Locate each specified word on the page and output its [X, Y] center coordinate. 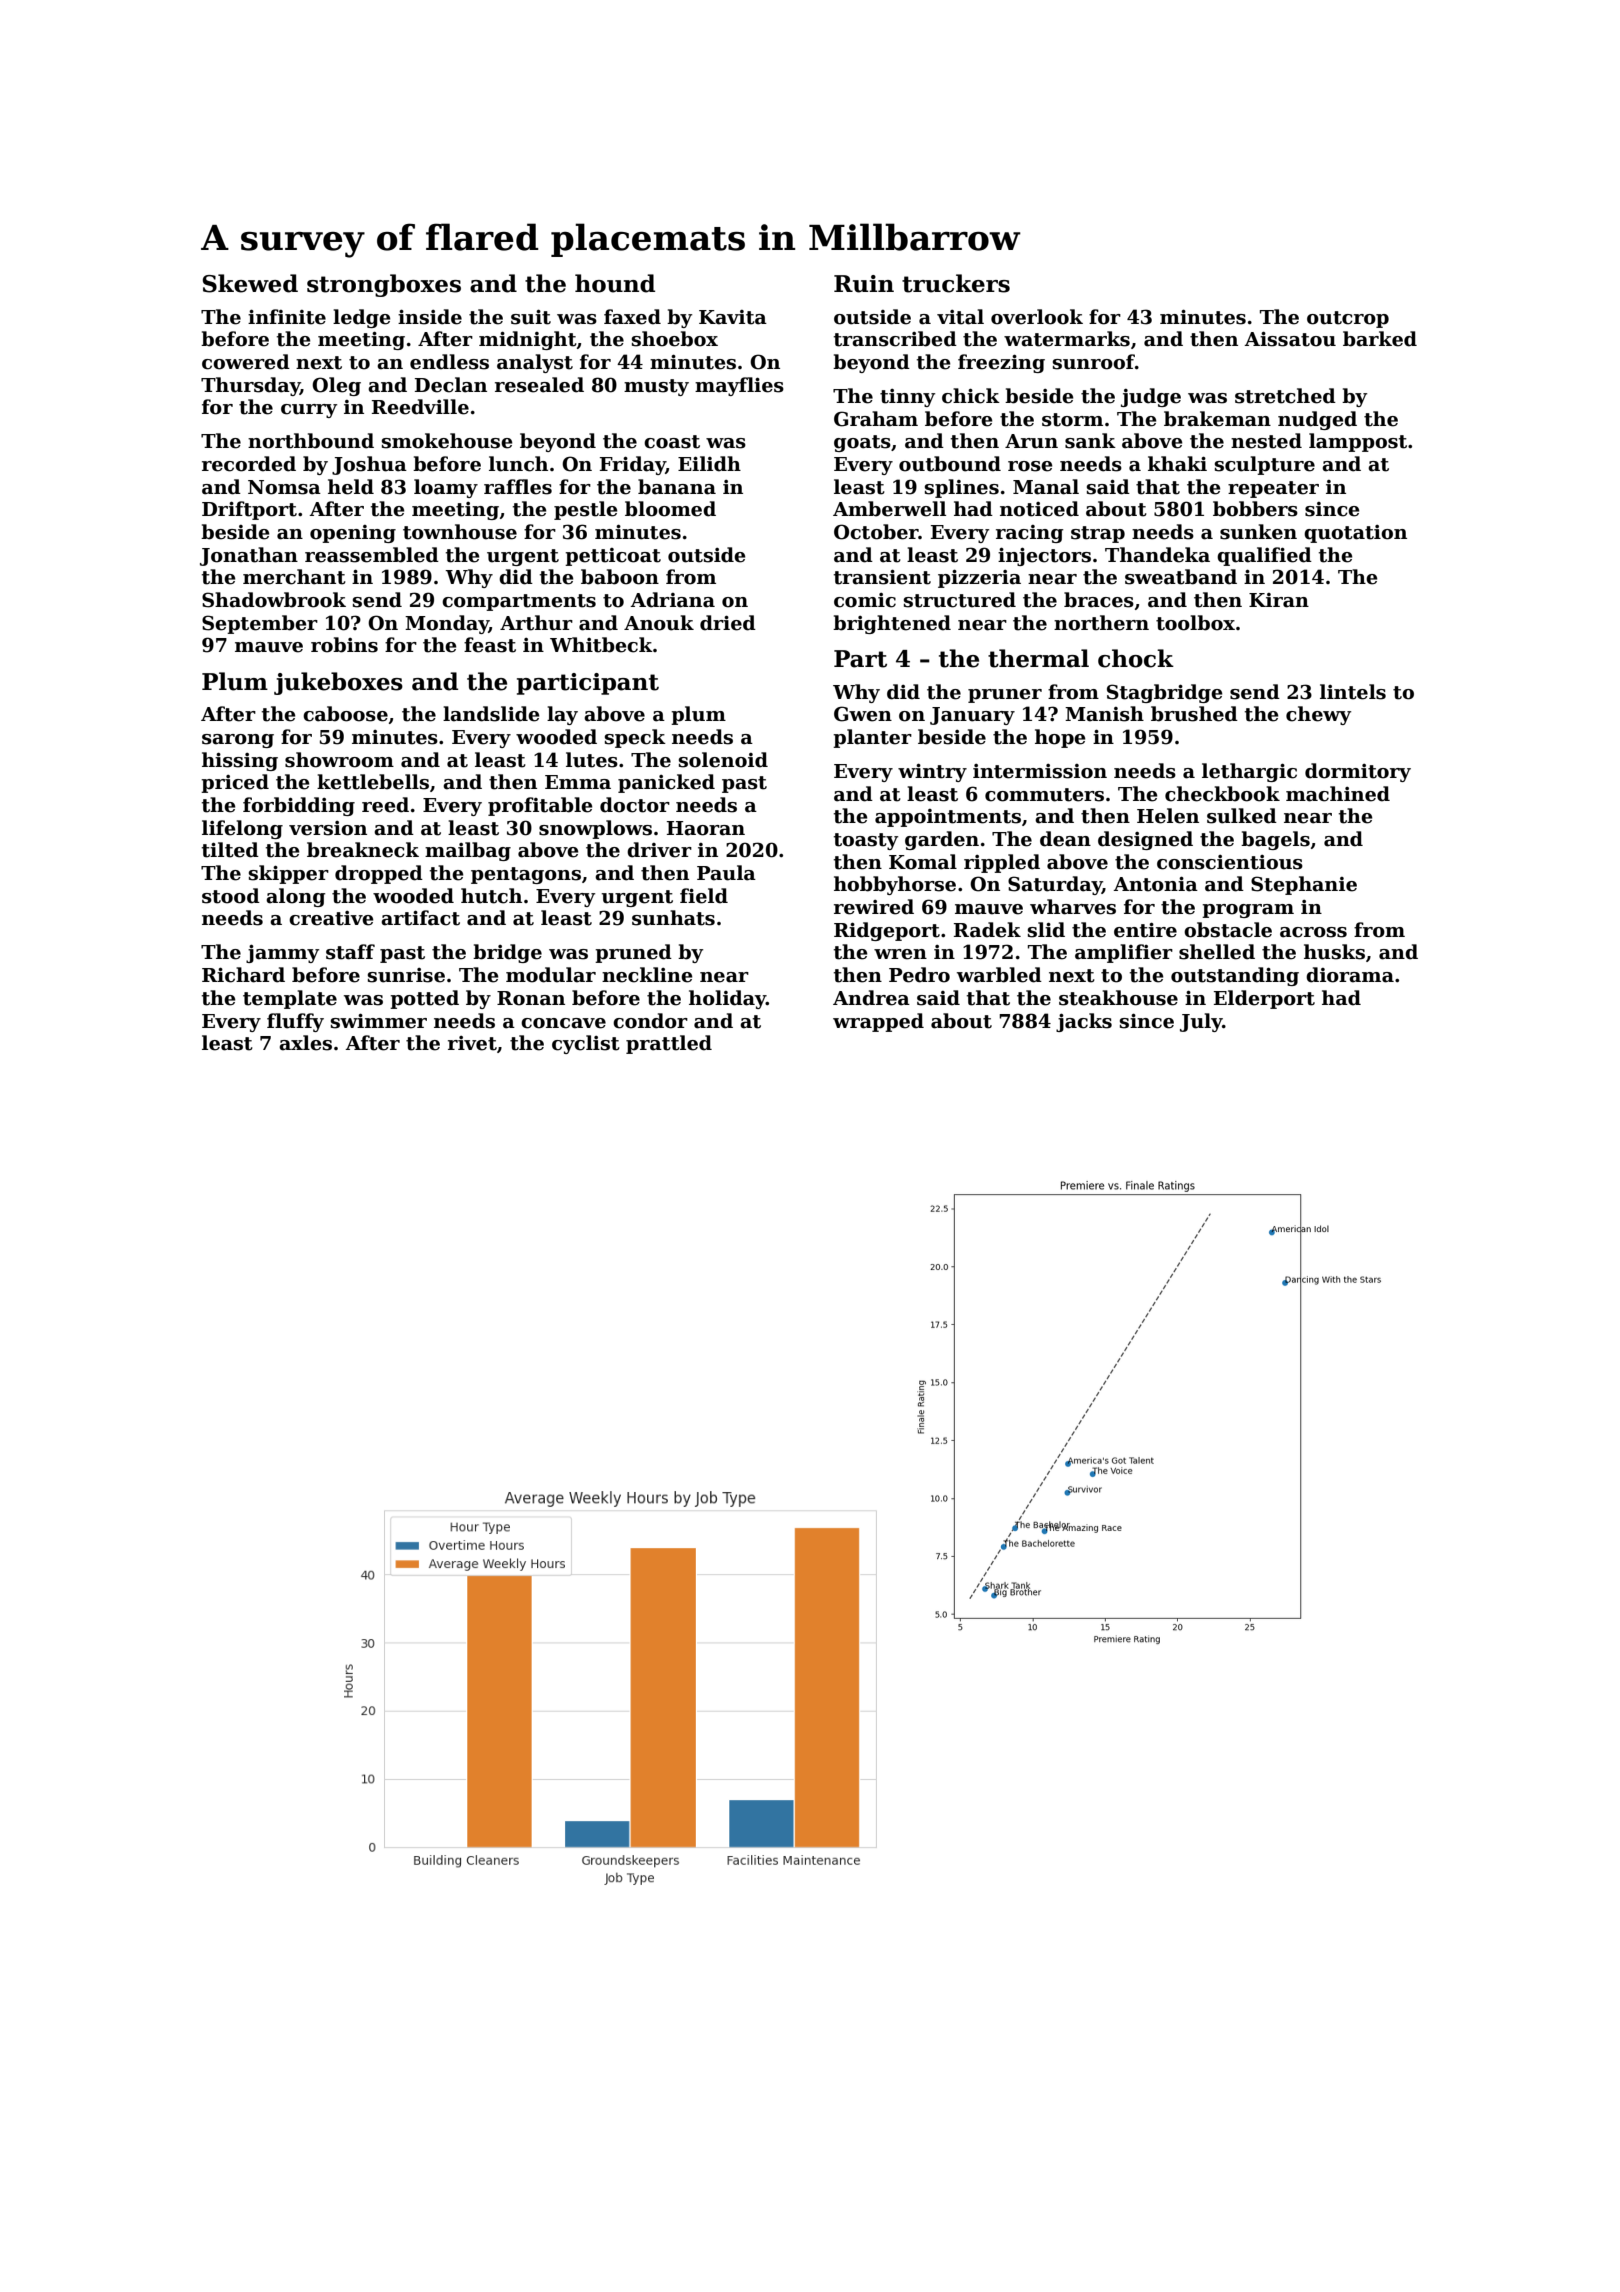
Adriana [672, 600]
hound [615, 283]
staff [350, 952]
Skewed [250, 283]
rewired [874, 907]
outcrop [1348, 319]
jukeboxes [338, 683]
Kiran [1279, 600]
